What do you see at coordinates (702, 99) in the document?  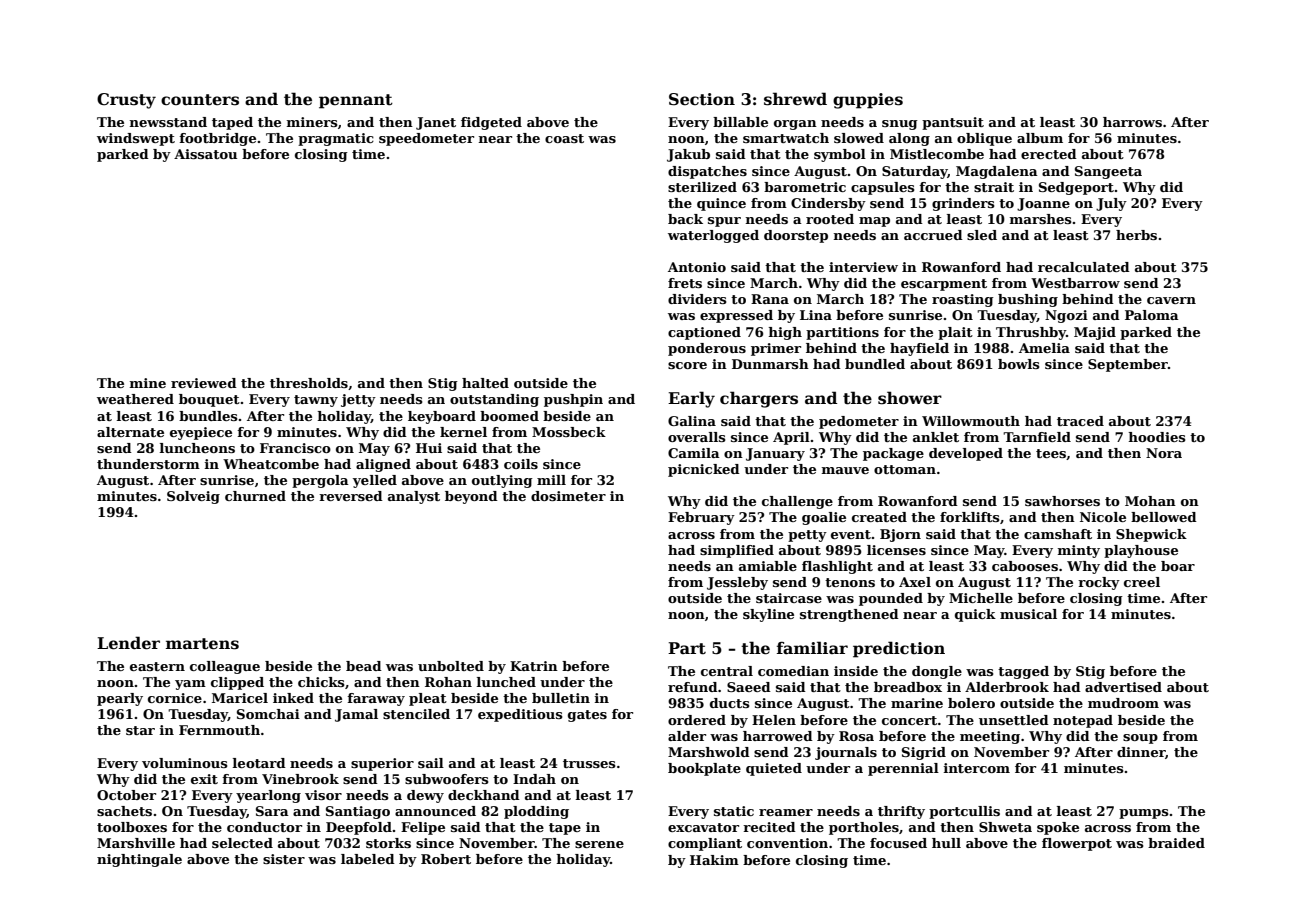 I see `Section` at bounding box center [702, 99].
